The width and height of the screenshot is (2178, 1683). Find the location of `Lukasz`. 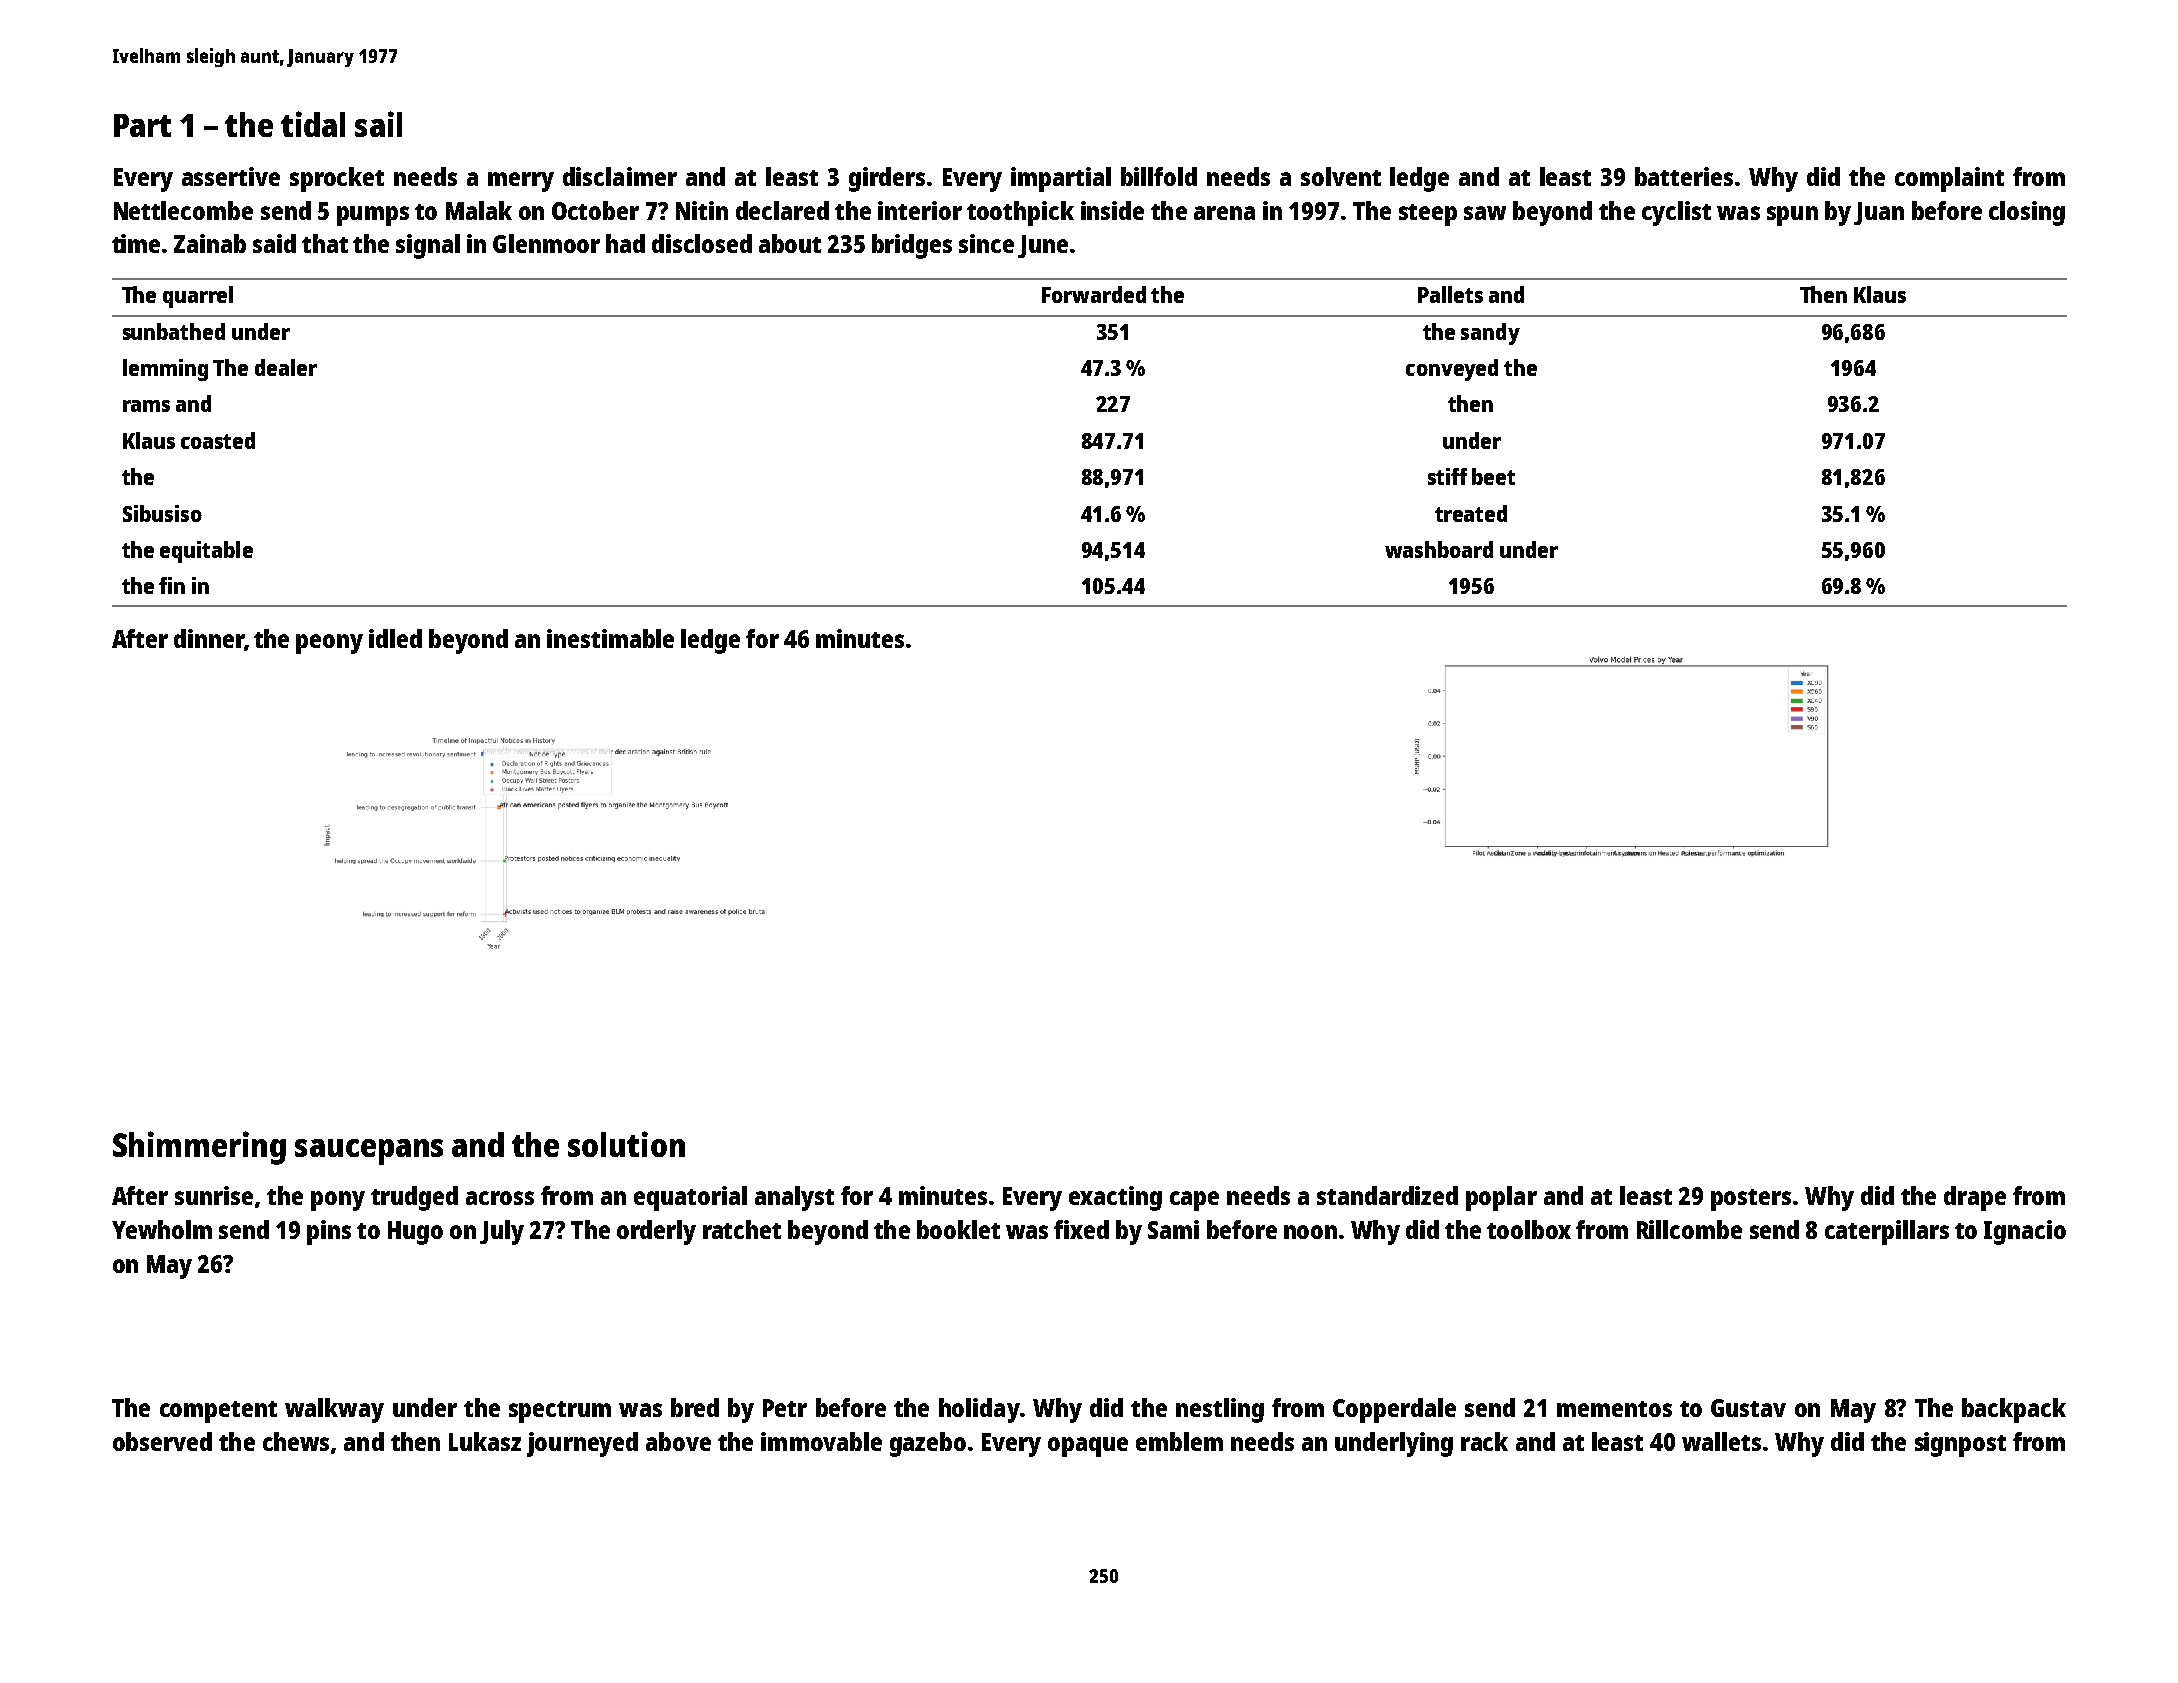

Lukasz is located at coordinates (485, 1441).
